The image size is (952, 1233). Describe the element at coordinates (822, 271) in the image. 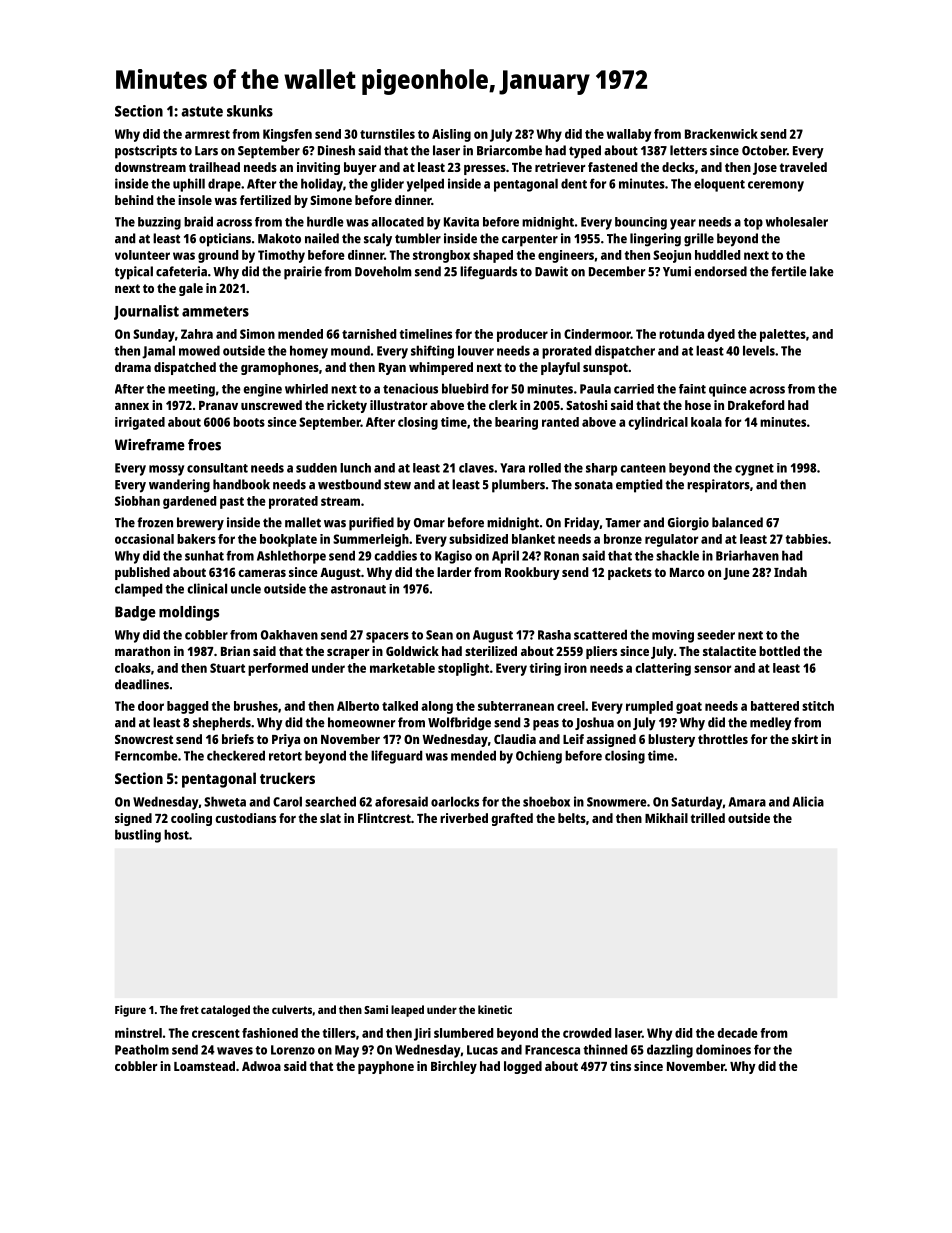

I see `lake` at that location.
